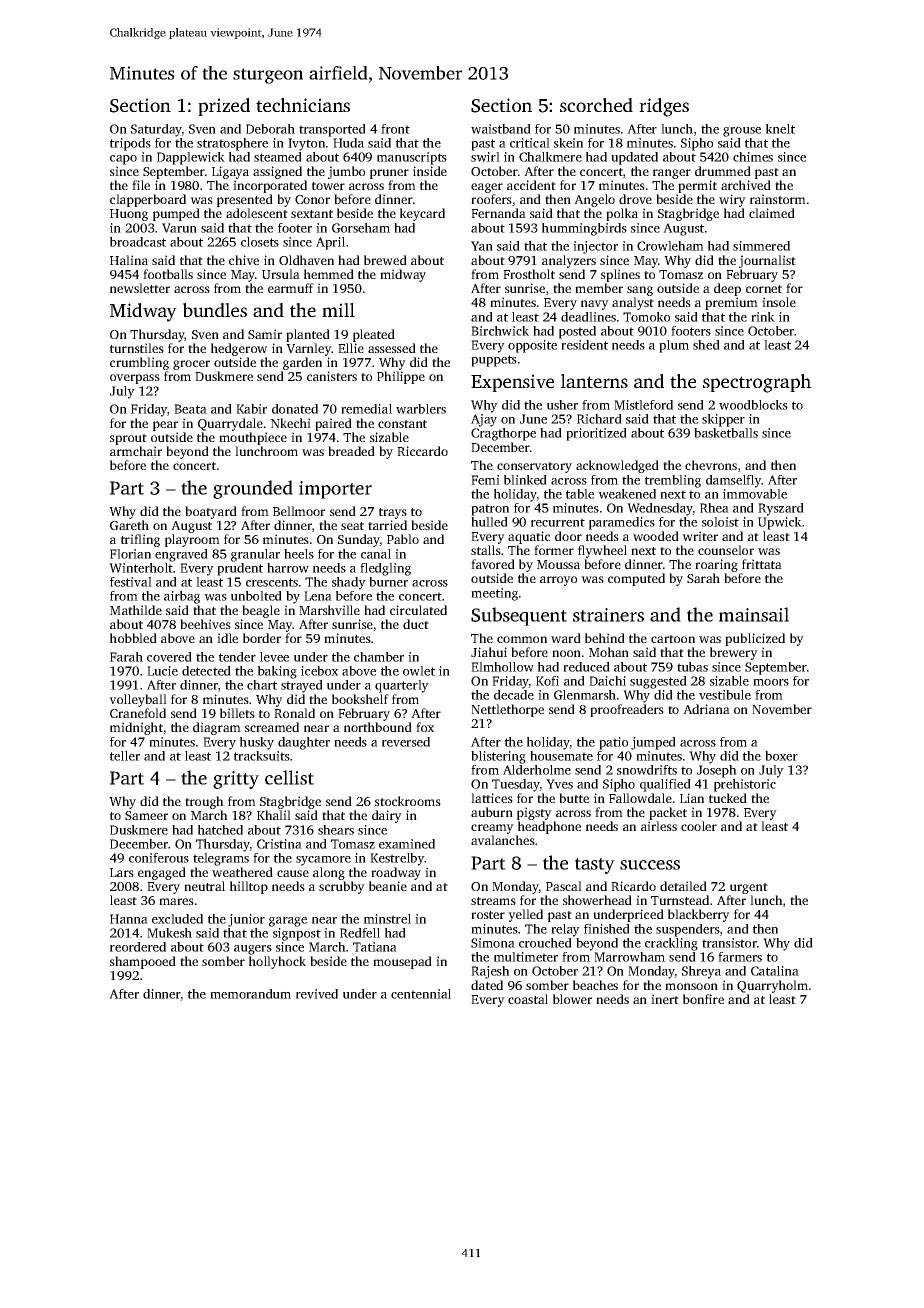 This document has height=1308, width=924. Describe the element at coordinates (159, 858) in the document. I see `coniferous` at that location.
